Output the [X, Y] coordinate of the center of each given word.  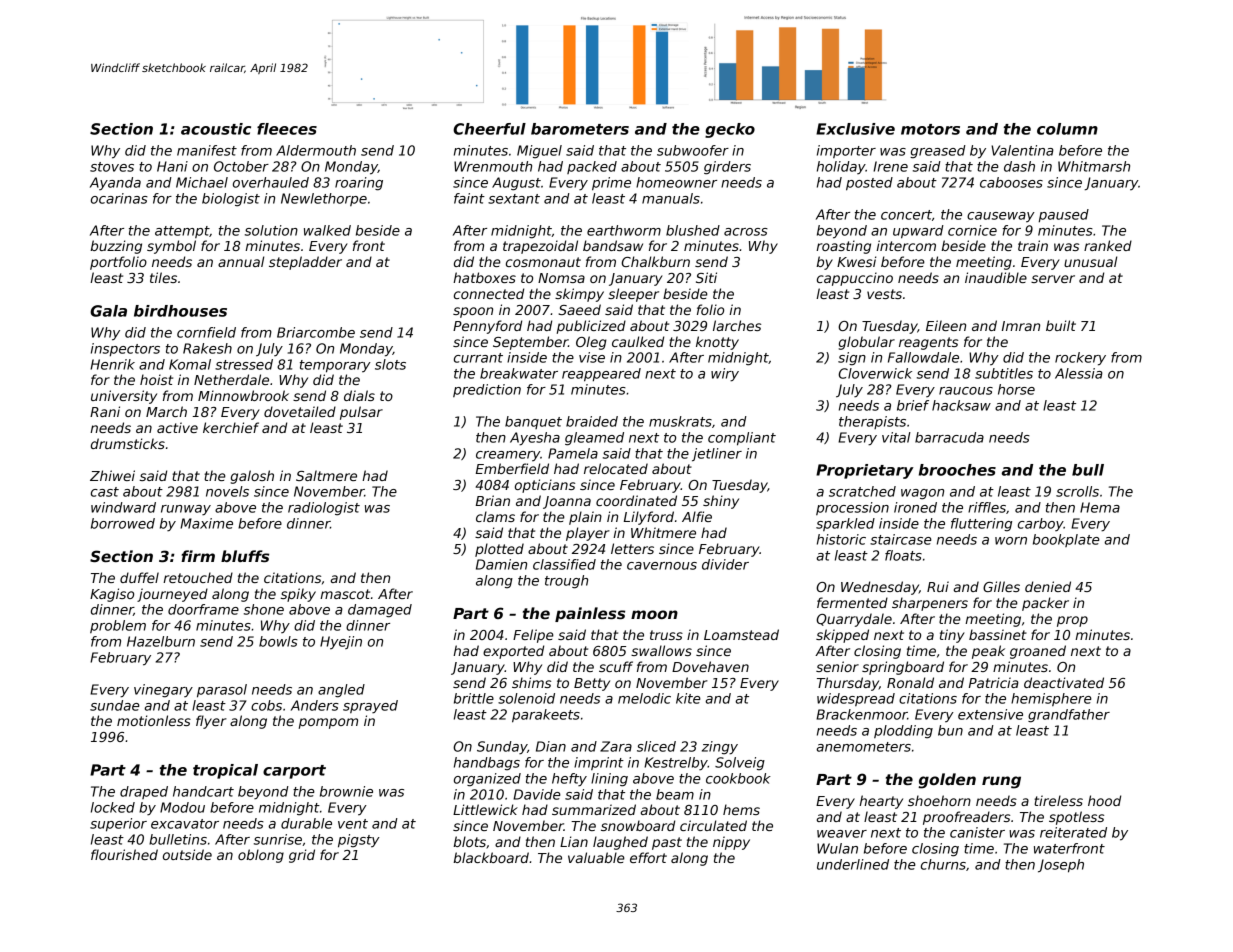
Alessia [1079, 373]
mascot [345, 594]
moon [654, 614]
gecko [730, 130]
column [1067, 129]
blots [469, 841]
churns [943, 864]
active [177, 427]
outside [187, 854]
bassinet [998, 634]
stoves [112, 167]
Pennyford [487, 327]
